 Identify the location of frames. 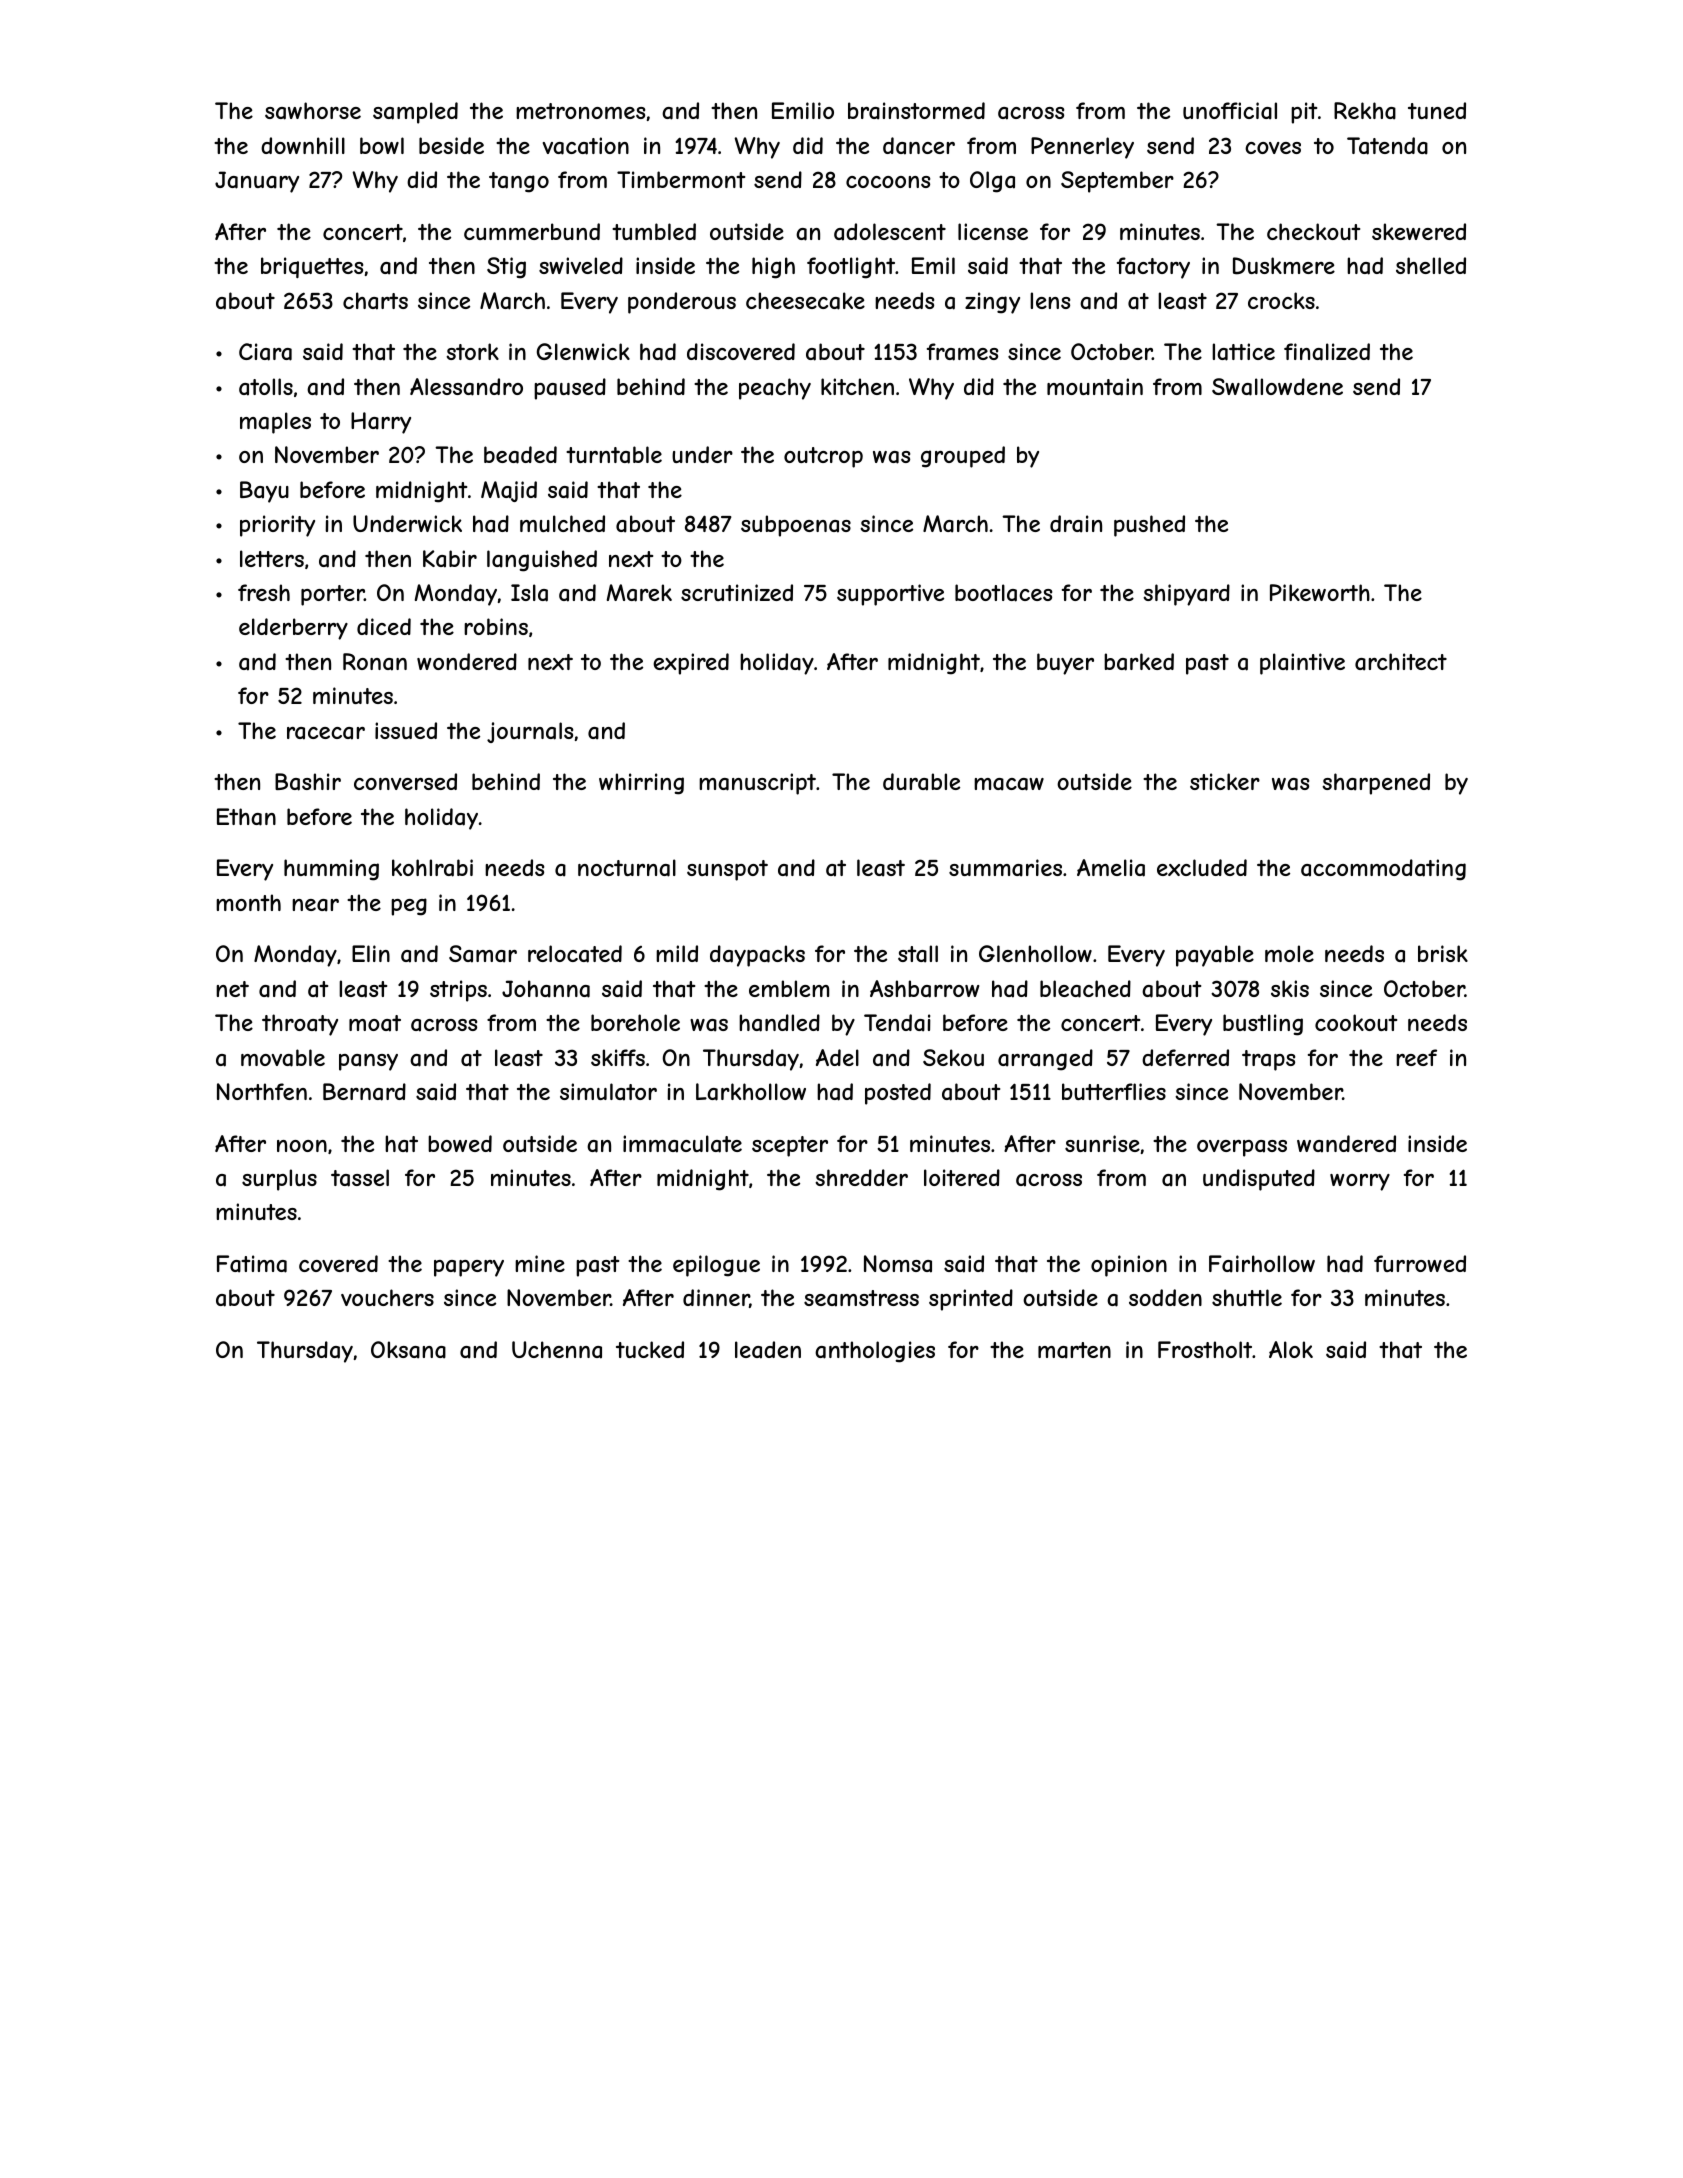
(962, 352).
